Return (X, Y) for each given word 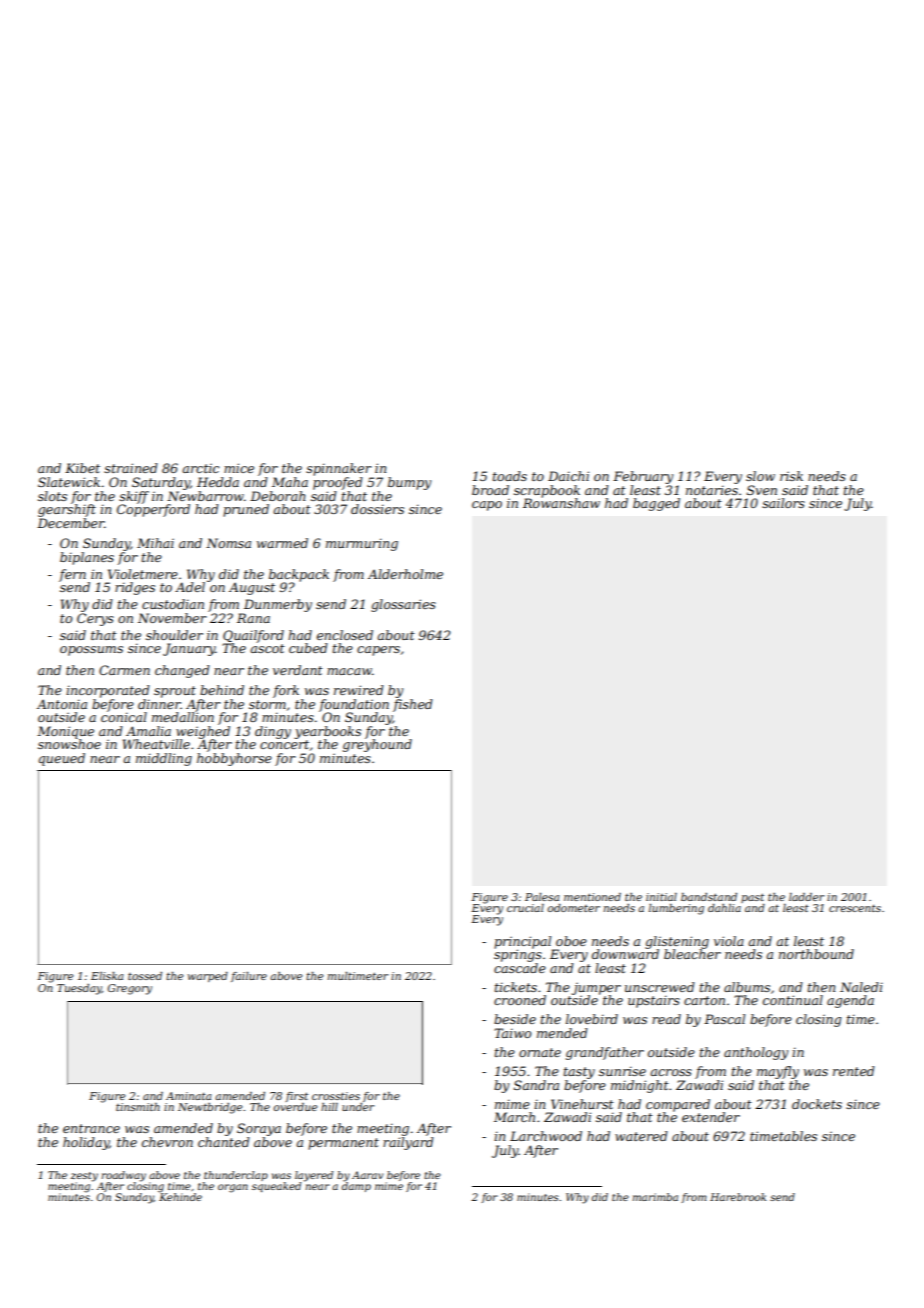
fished (413, 705)
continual (793, 1000)
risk (791, 476)
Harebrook (738, 1197)
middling (164, 759)
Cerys (95, 619)
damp (356, 1187)
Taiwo (512, 1033)
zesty (84, 1177)
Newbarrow (205, 496)
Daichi (568, 476)
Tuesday (79, 989)
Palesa (542, 897)
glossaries (403, 605)
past (752, 898)
